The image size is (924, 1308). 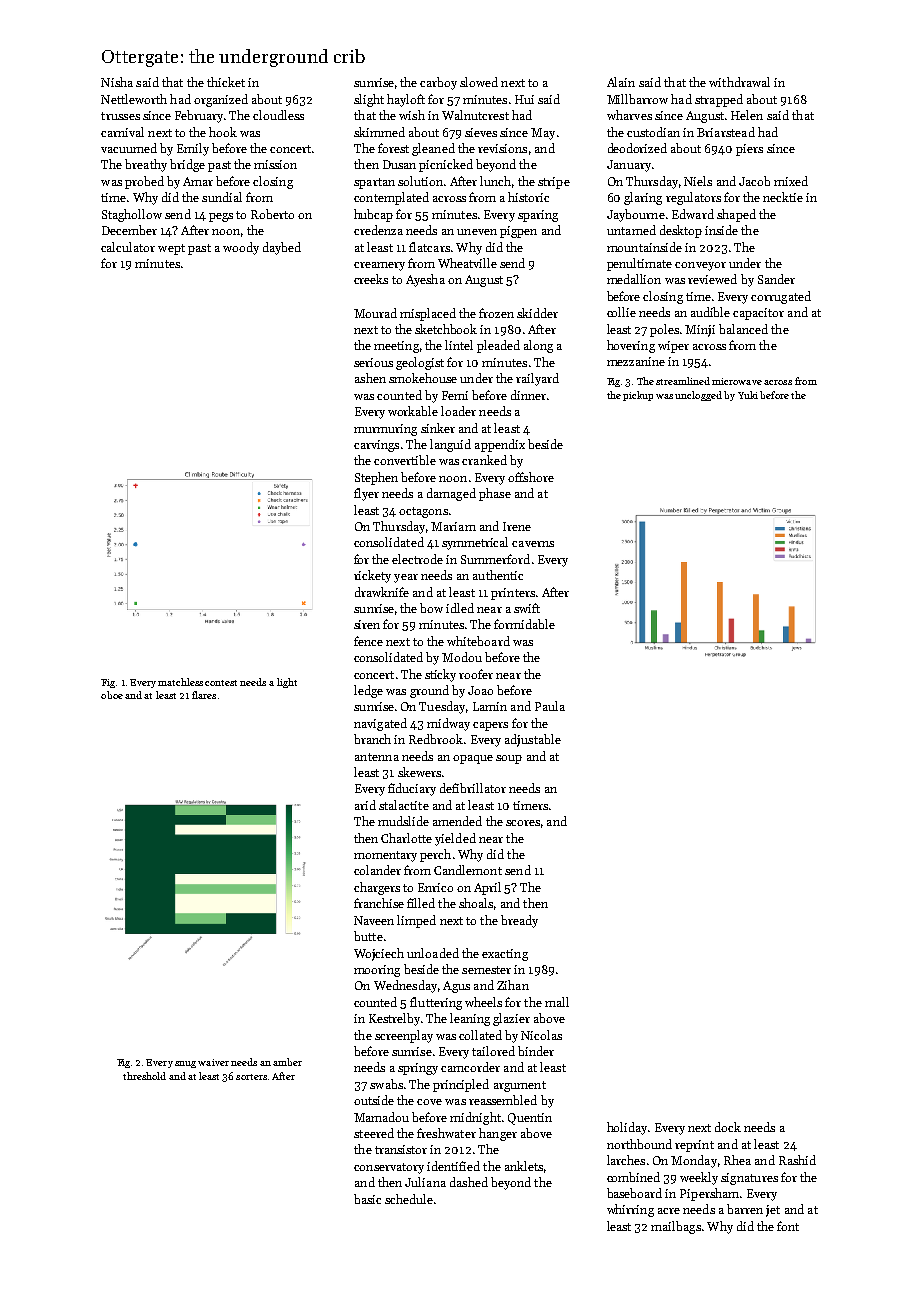 What do you see at coordinates (710, 312) in the screenshot?
I see `audible` at bounding box center [710, 312].
